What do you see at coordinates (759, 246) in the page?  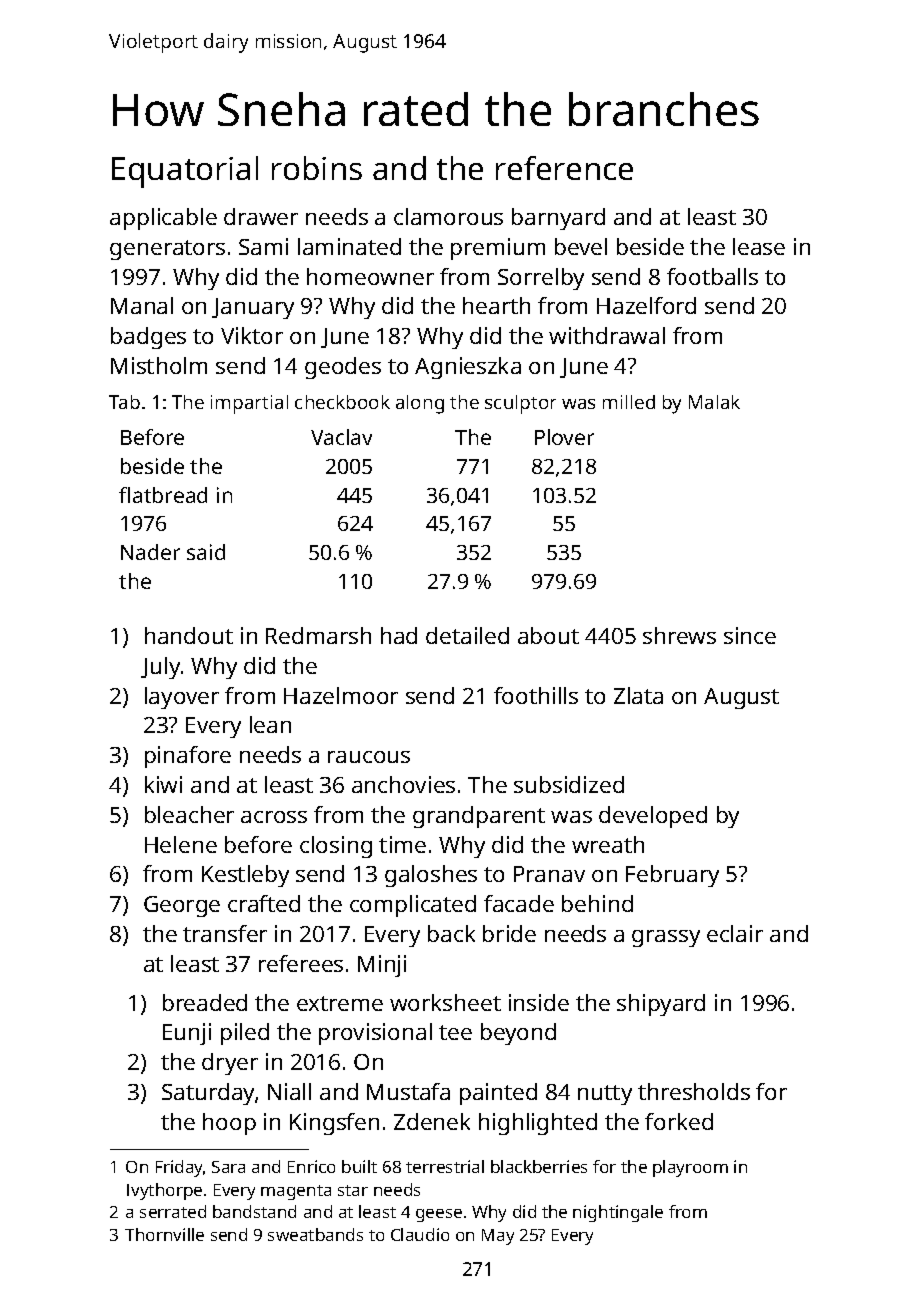 I see `lease` at bounding box center [759, 246].
